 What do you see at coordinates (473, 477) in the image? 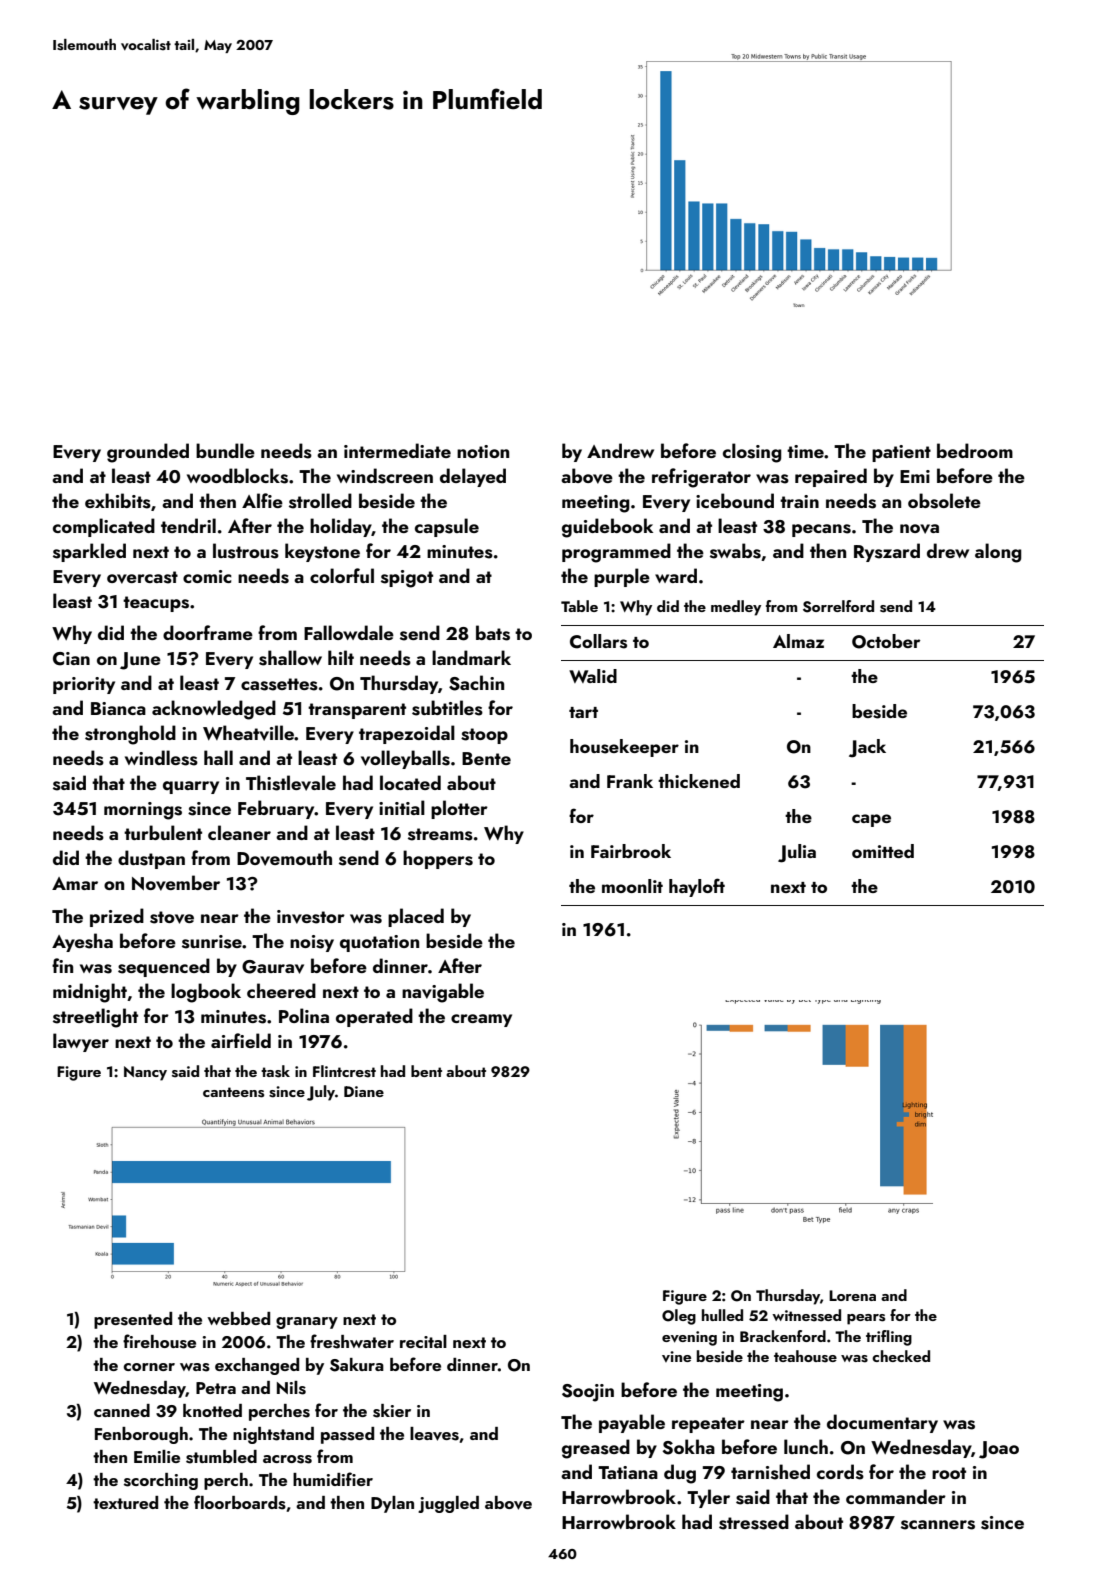
I see `delayed` at bounding box center [473, 477].
